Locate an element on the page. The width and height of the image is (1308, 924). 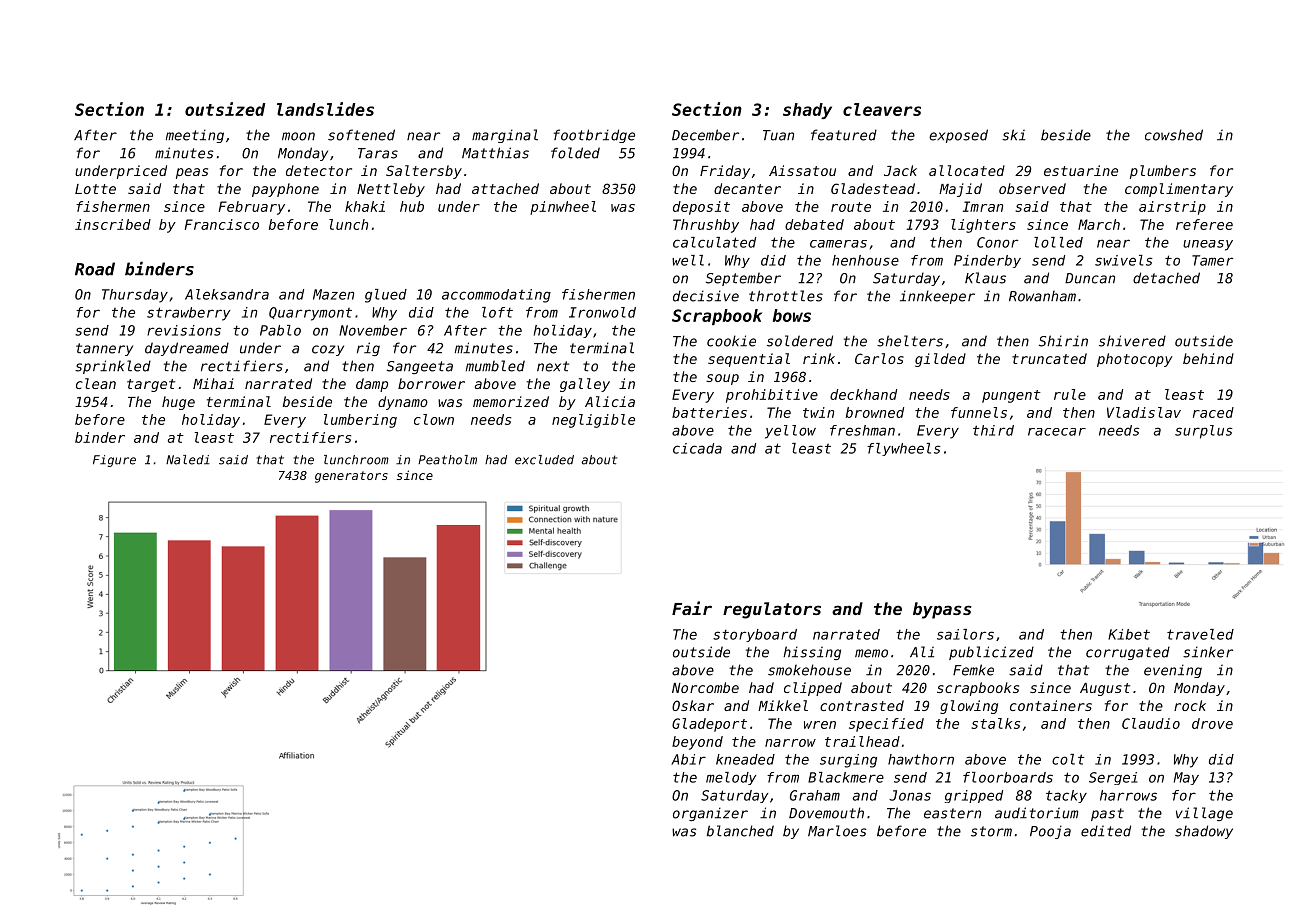
gripped is located at coordinates (974, 796).
